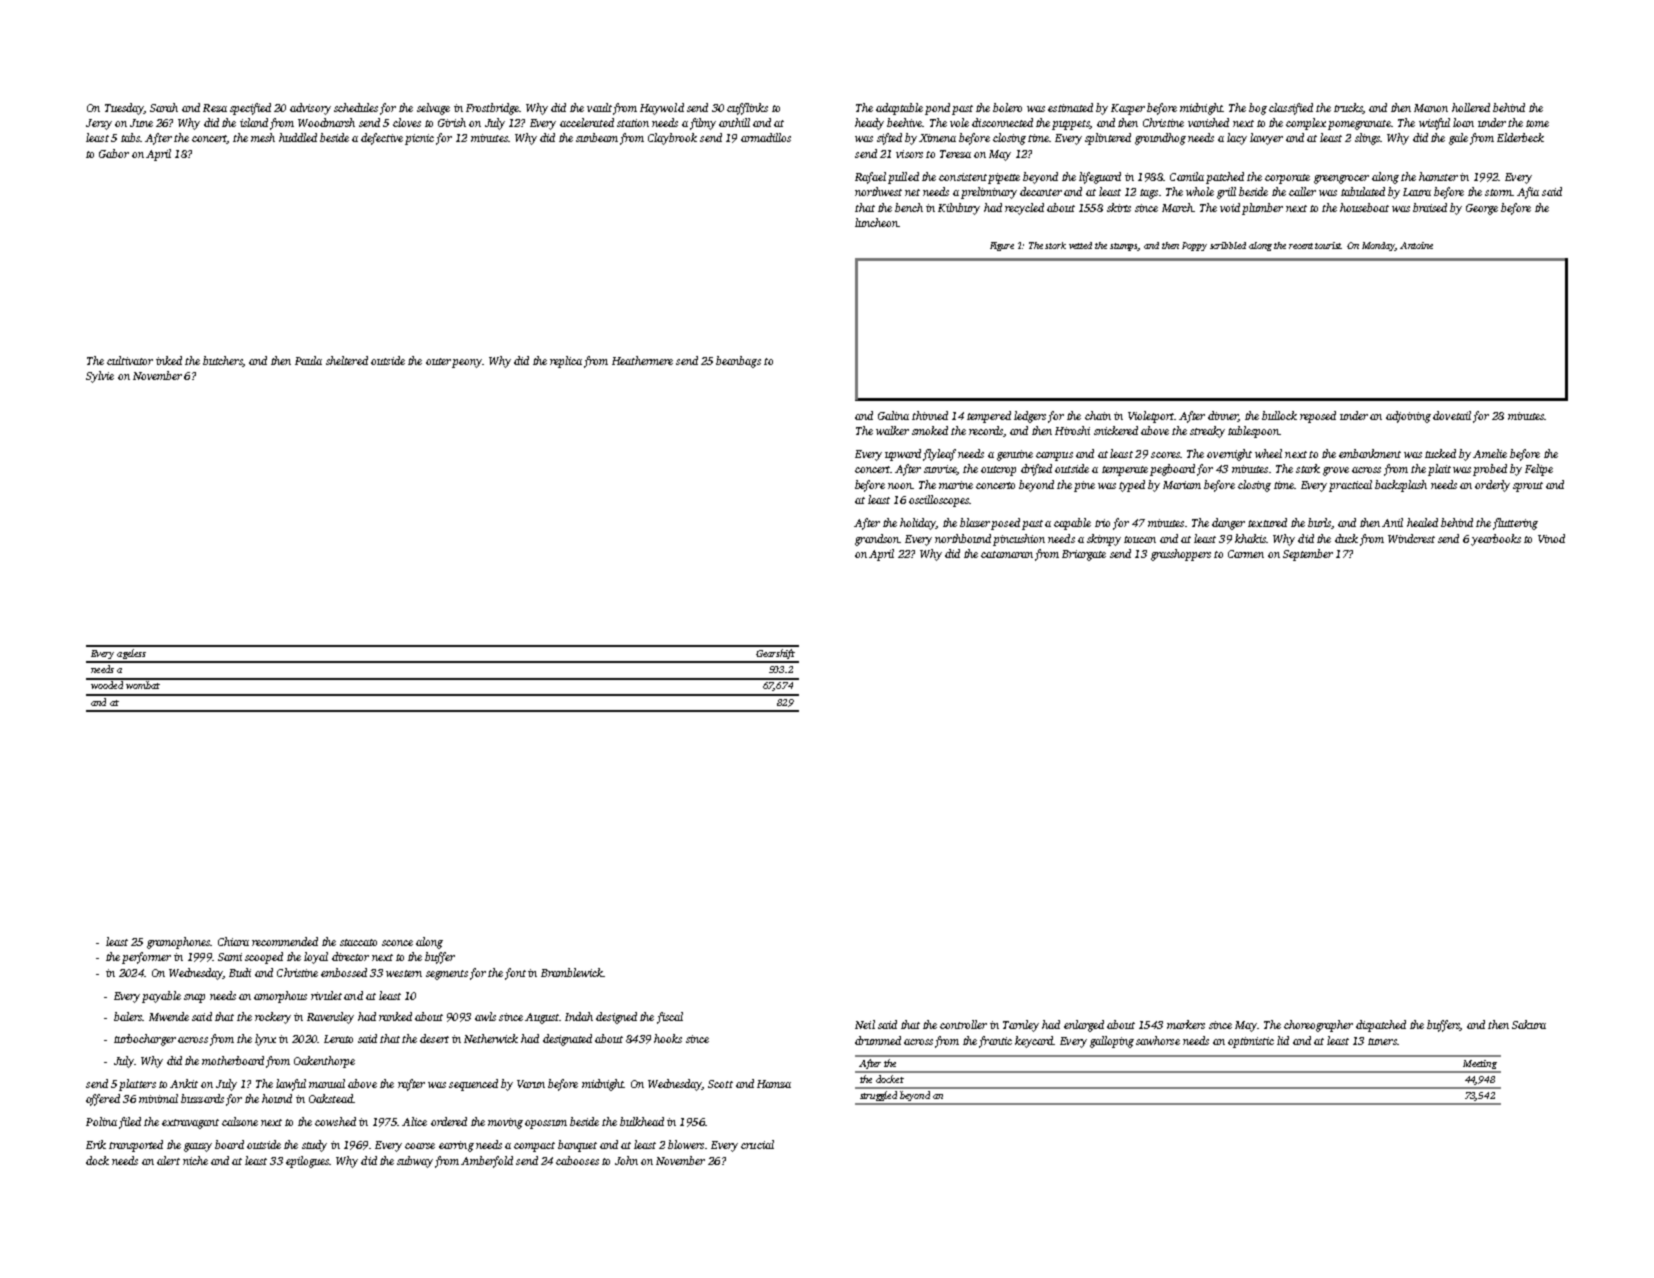  What do you see at coordinates (963, 1024) in the screenshot?
I see `controller` at bounding box center [963, 1024].
